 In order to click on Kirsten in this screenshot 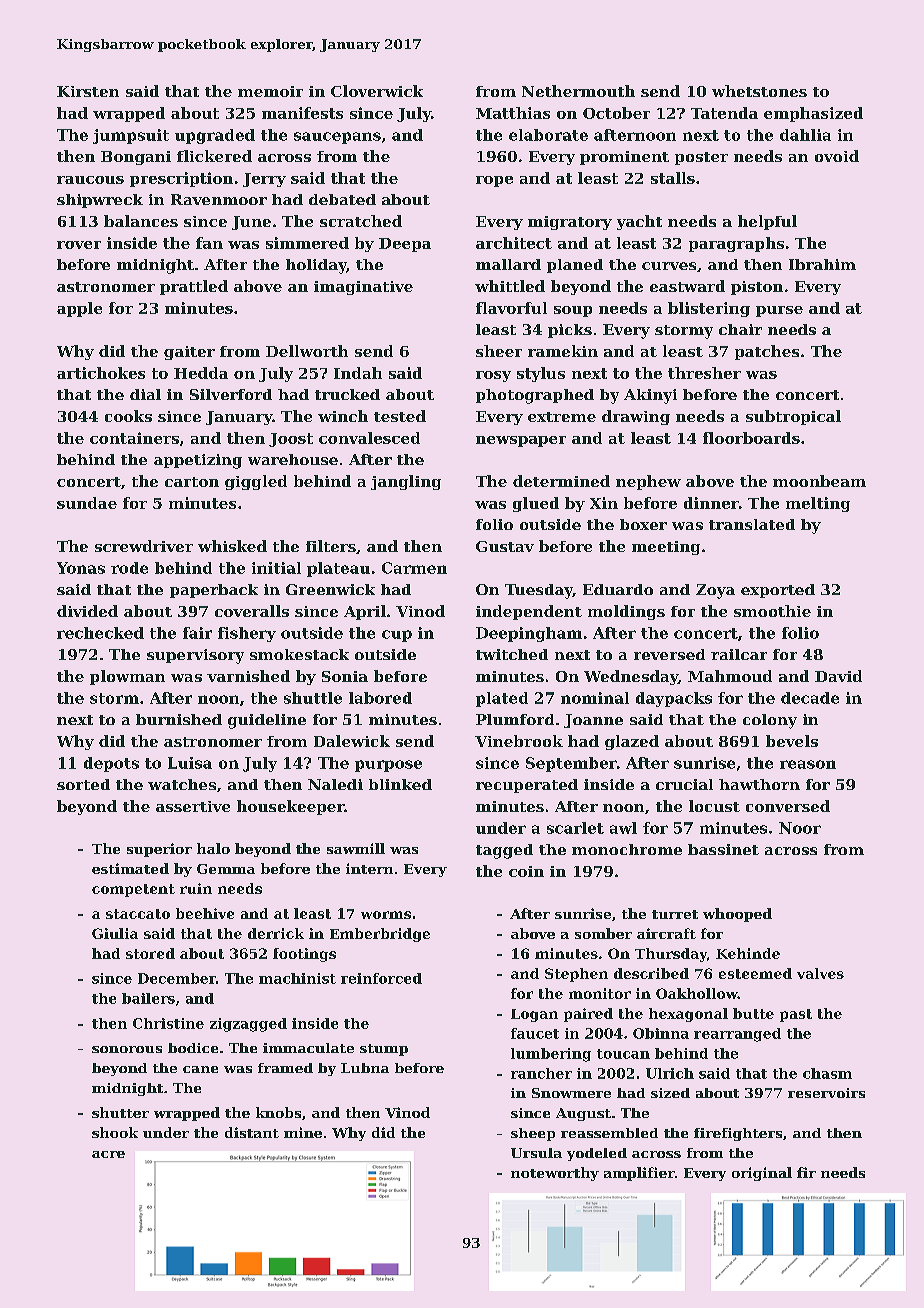, I will do `click(88, 91)`.
